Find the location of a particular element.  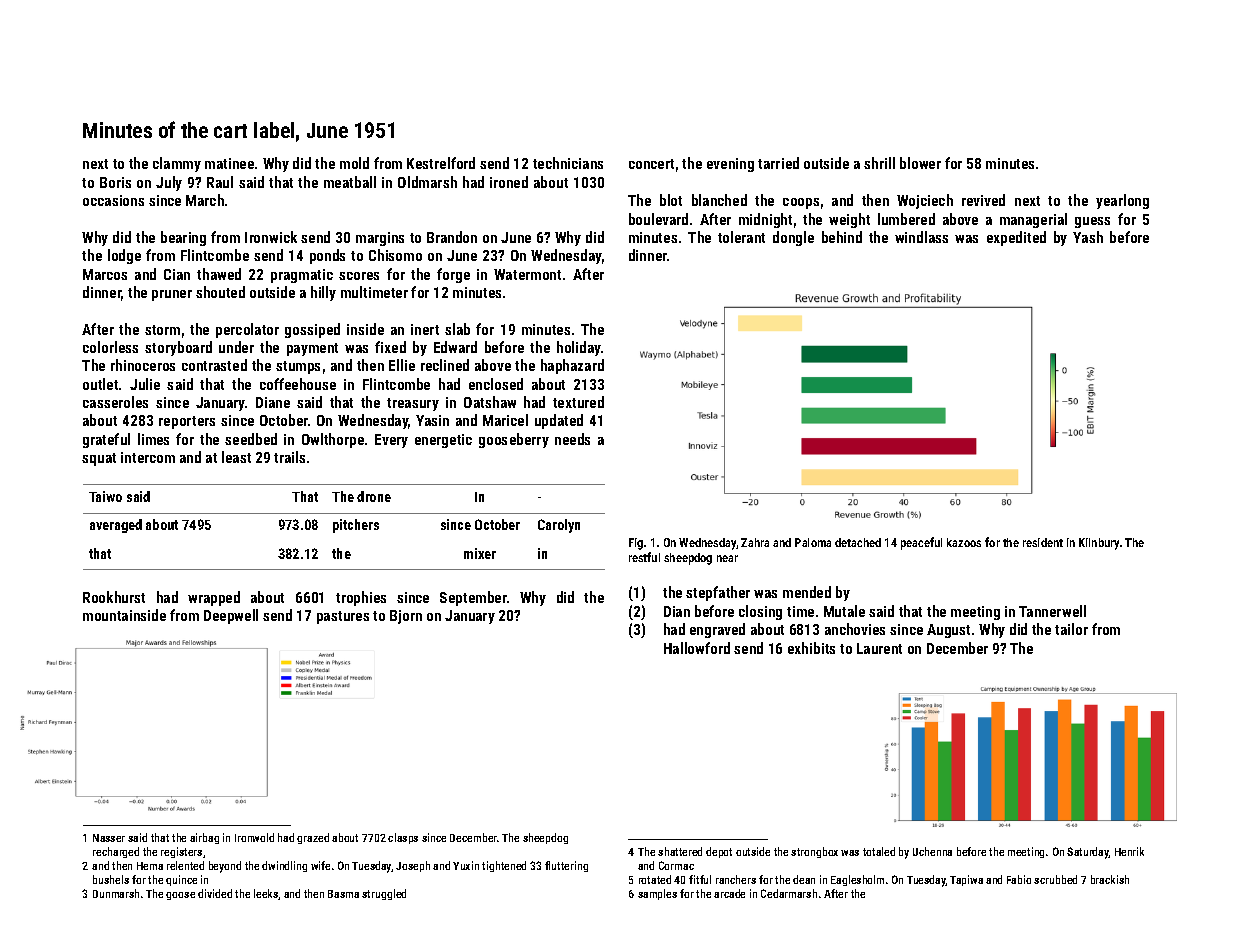

Cedarmarsh is located at coordinates (789, 893).
